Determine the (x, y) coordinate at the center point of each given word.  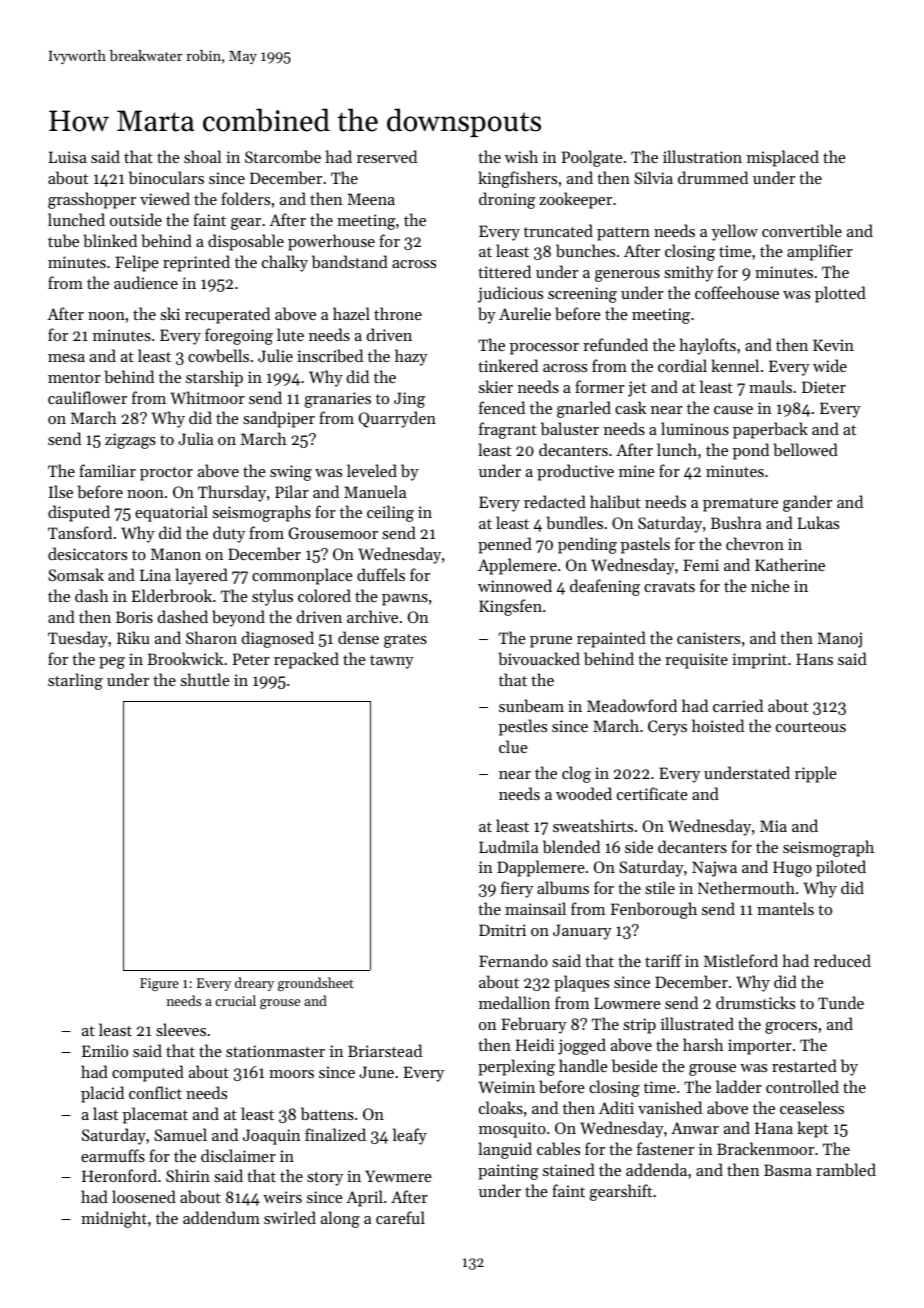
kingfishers (517, 179)
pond (751, 451)
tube (63, 240)
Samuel (180, 1134)
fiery (517, 889)
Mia (773, 826)
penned (505, 545)
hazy (411, 357)
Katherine (790, 564)
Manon (176, 554)
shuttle (205, 679)
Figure (159, 984)
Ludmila (508, 846)
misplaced (783, 158)
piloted (841, 868)
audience (146, 282)
